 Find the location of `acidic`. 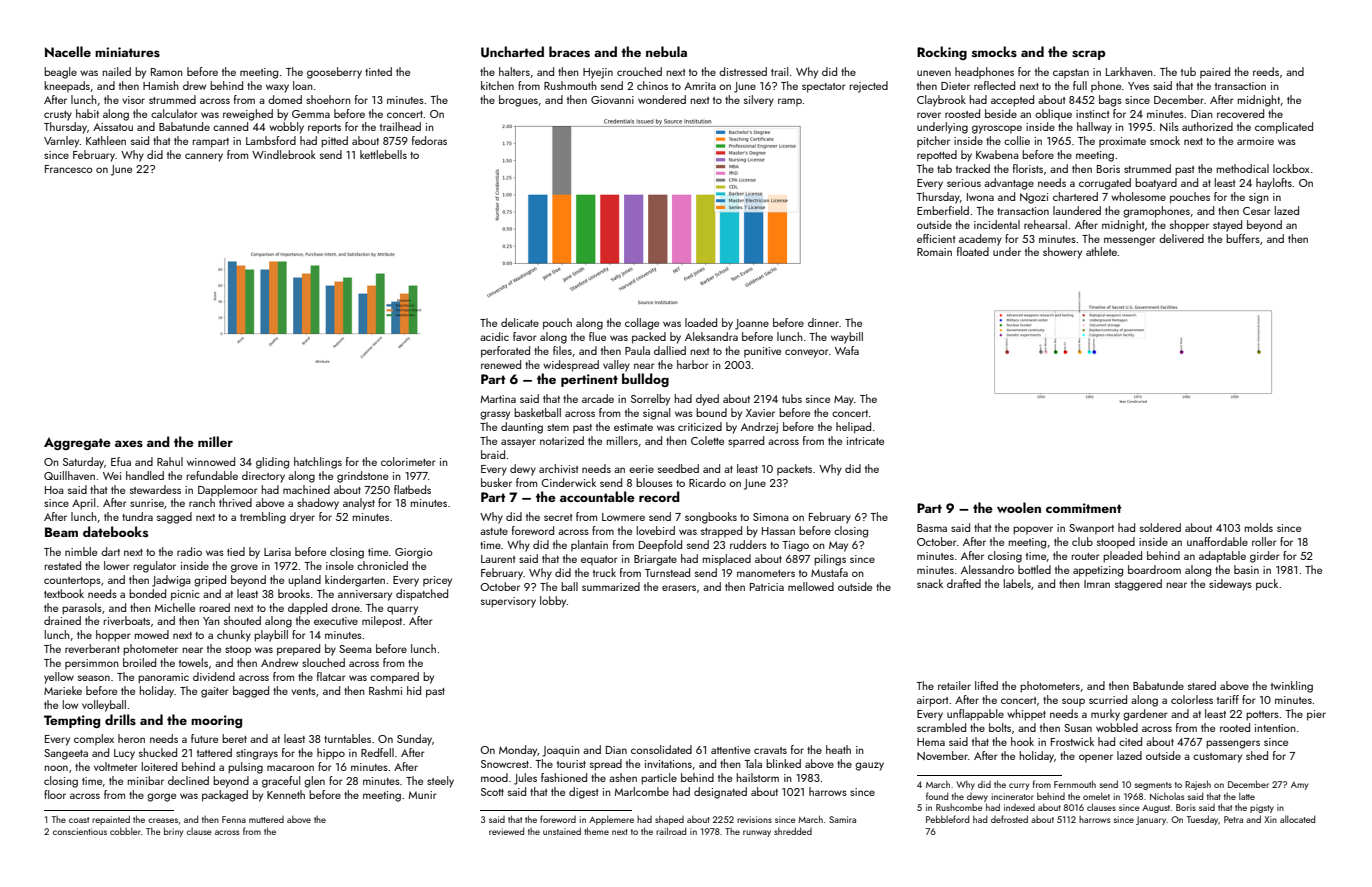

acidic is located at coordinates (494, 336).
